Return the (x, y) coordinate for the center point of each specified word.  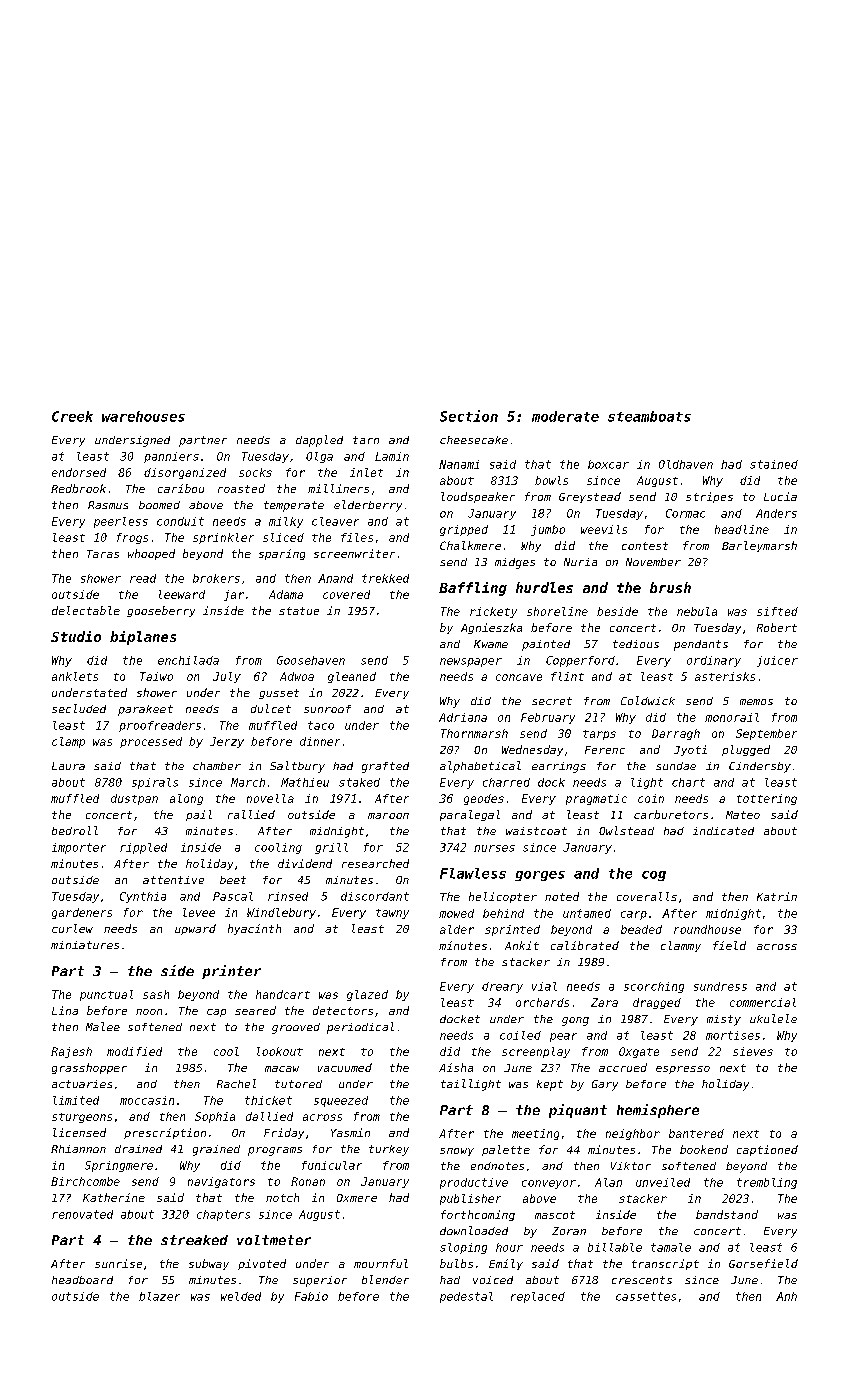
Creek (72, 416)
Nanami (459, 464)
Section (469, 416)
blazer (159, 1296)
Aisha (456, 1067)
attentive (173, 880)
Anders (776, 513)
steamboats (649, 416)
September (766, 734)
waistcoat (536, 831)
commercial (763, 1002)
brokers (216, 578)
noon (149, 1012)
